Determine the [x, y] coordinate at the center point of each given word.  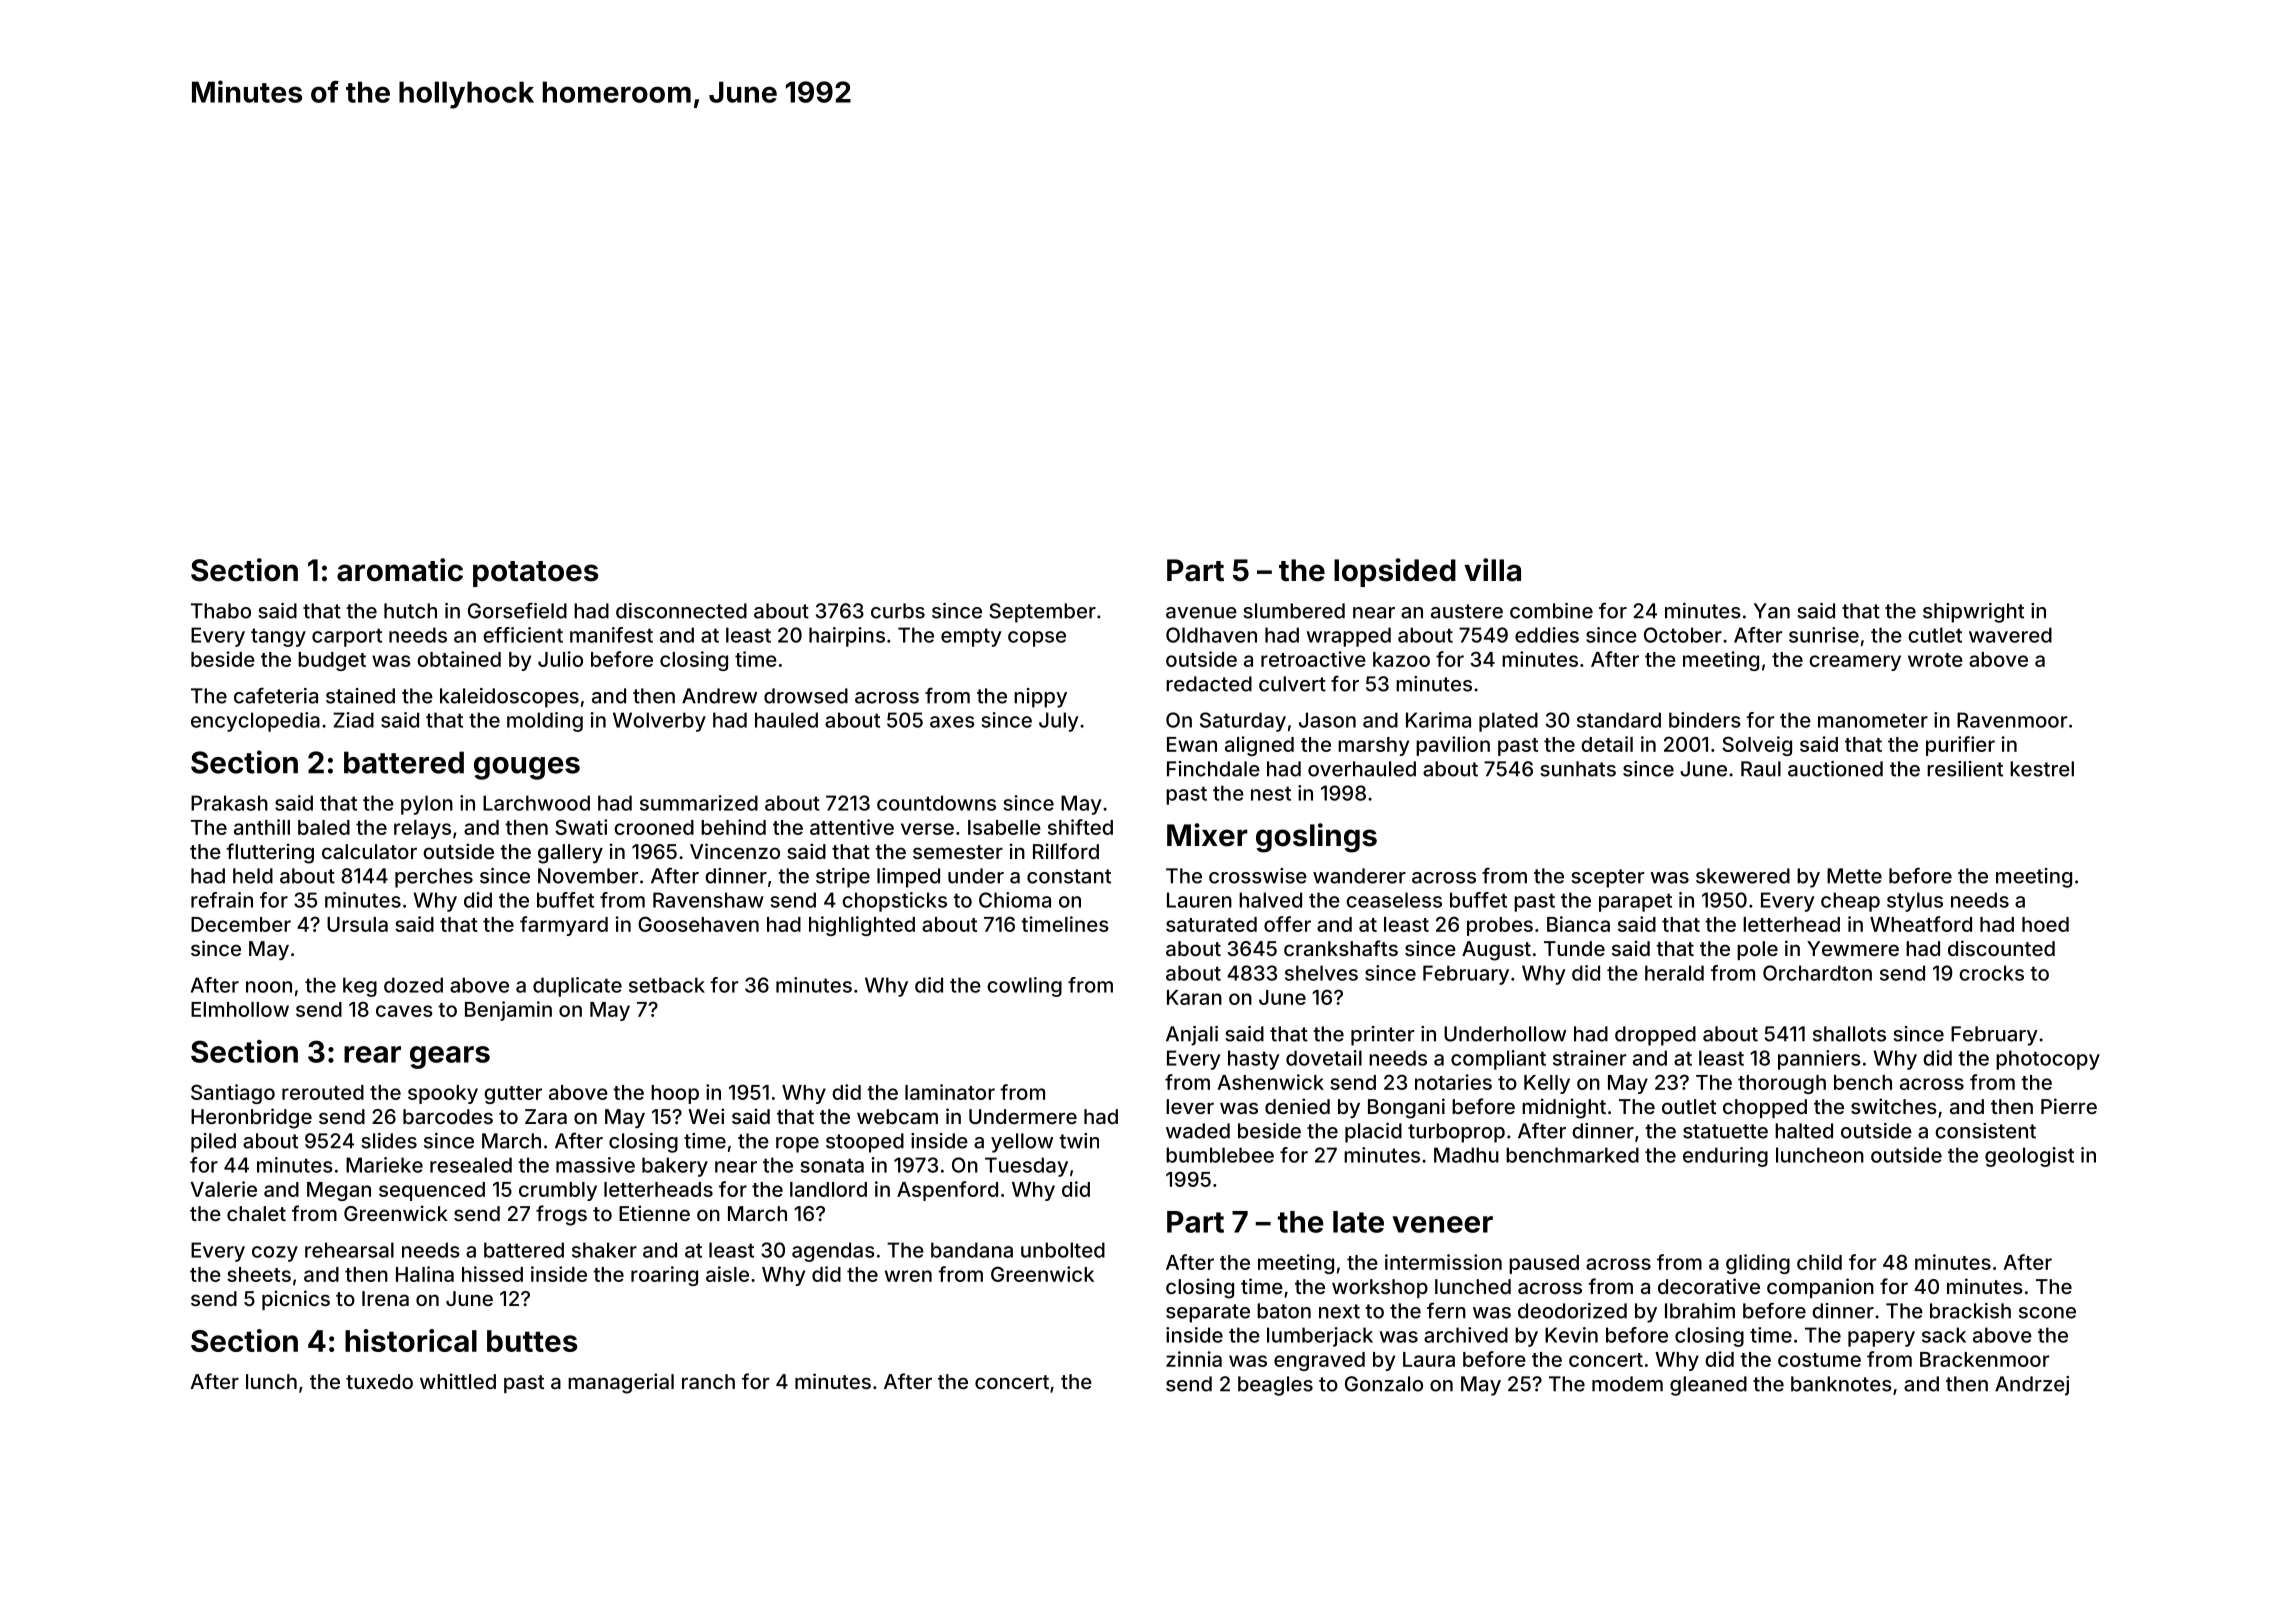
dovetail [1324, 1058]
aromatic [400, 570]
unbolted [1063, 1250]
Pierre [2069, 1106]
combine [1551, 611]
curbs [898, 611]
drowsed [806, 696]
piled [213, 1143]
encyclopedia [255, 722]
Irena [385, 1298]
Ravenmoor [2012, 720]
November [588, 876]
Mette [1854, 876]
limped [908, 878]
